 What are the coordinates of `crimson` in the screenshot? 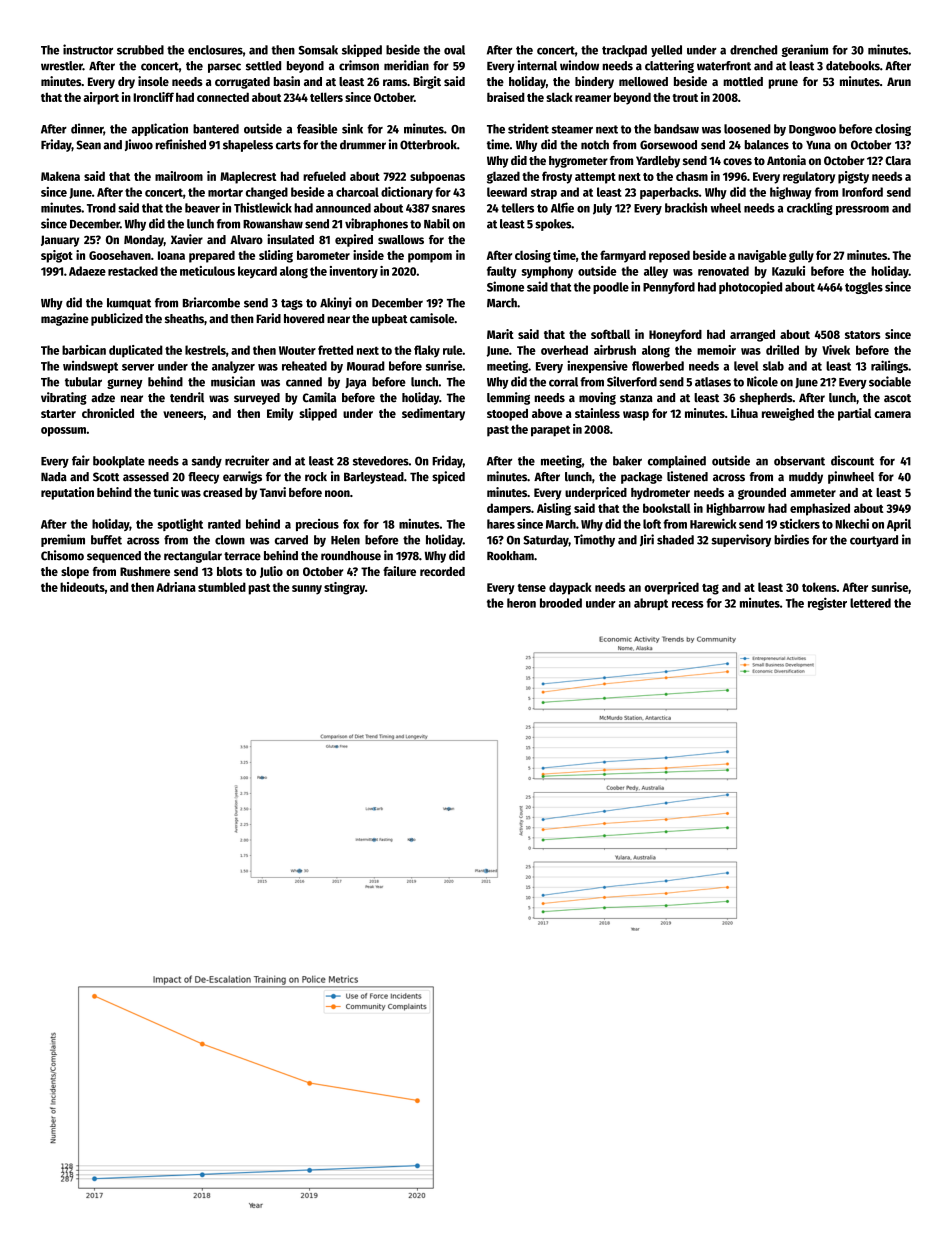 It's located at (359, 65).
